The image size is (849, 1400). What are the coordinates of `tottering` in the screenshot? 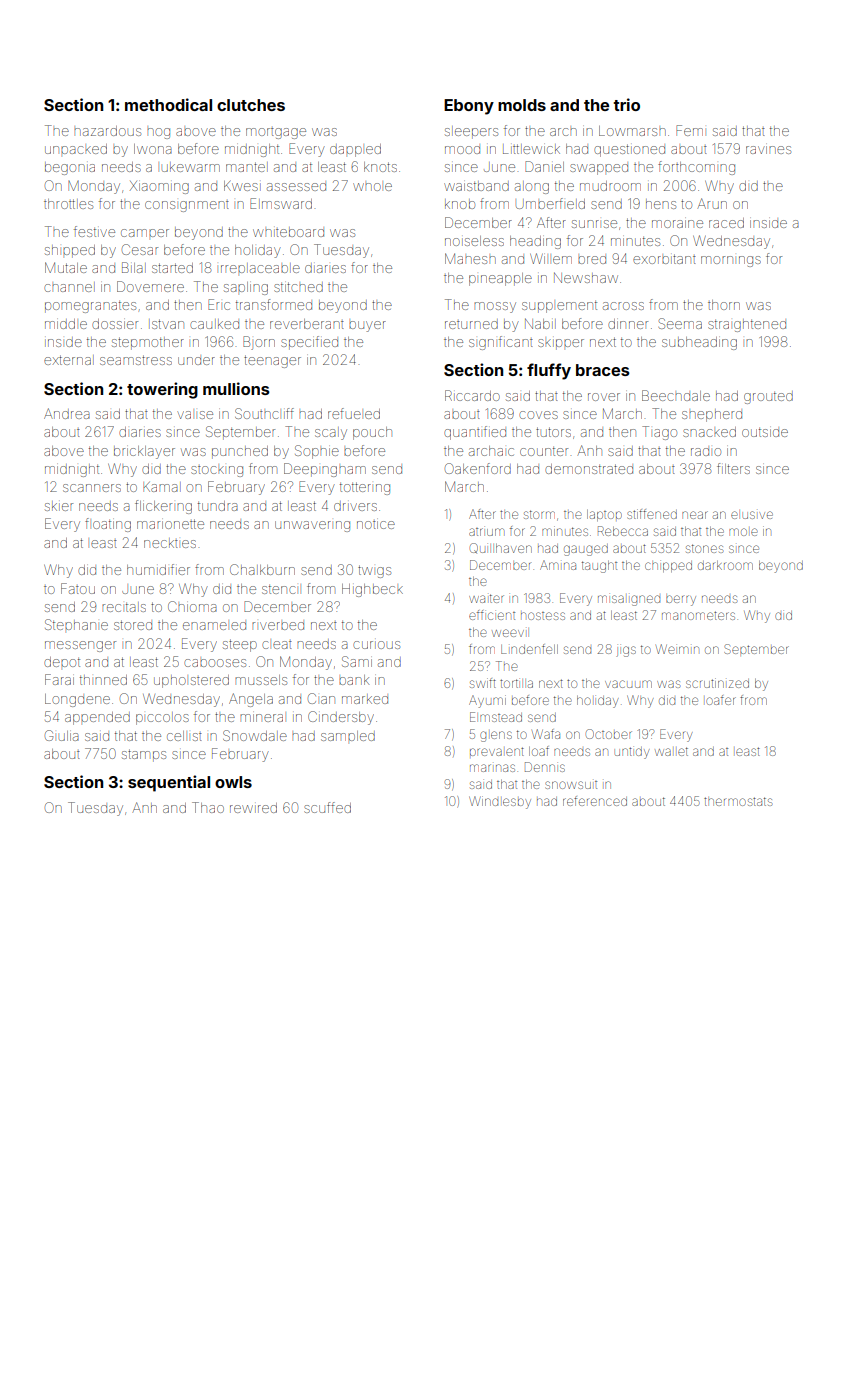 It's located at (365, 488).
